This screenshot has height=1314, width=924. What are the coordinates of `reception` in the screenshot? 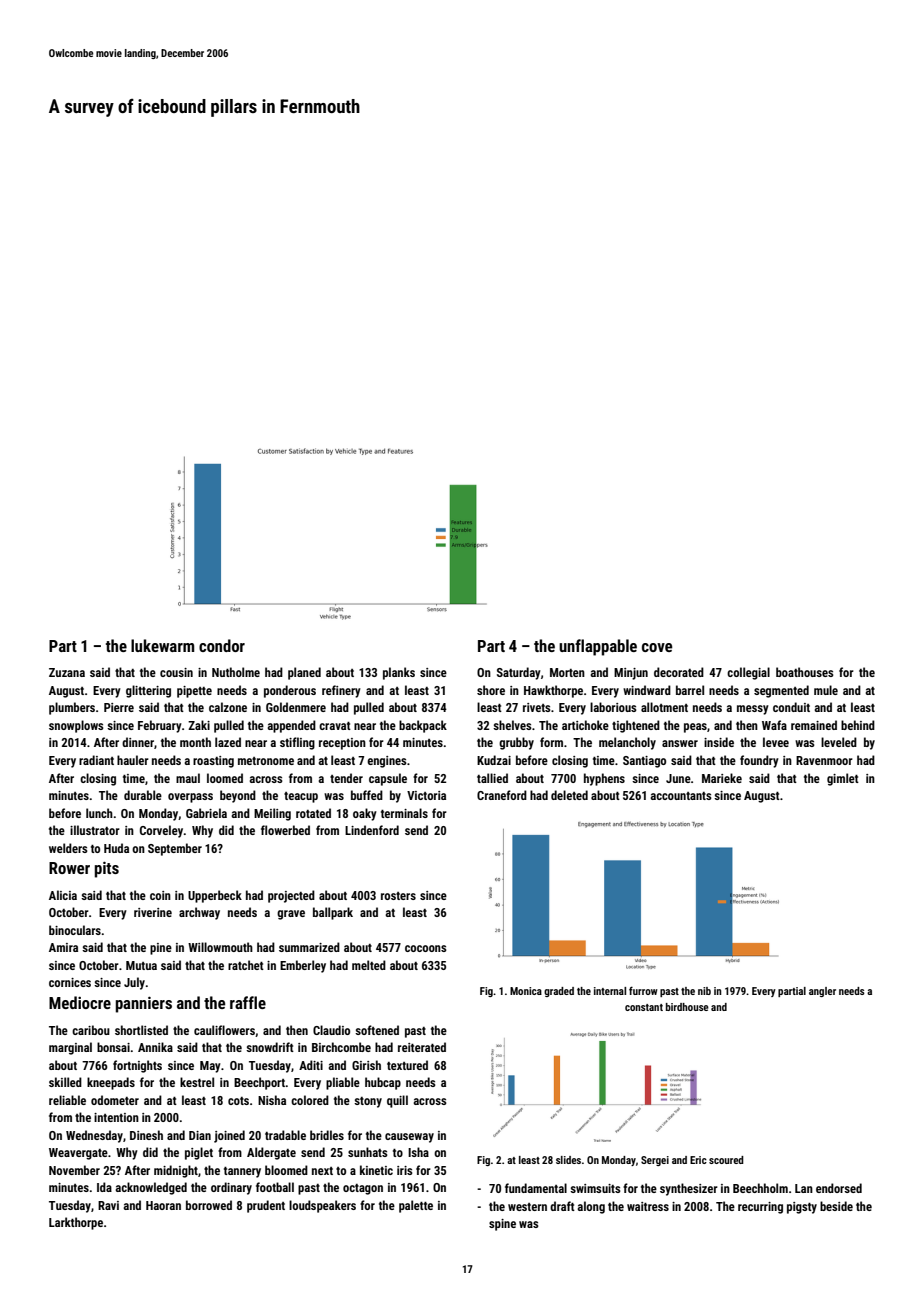 It's located at (342, 744).
